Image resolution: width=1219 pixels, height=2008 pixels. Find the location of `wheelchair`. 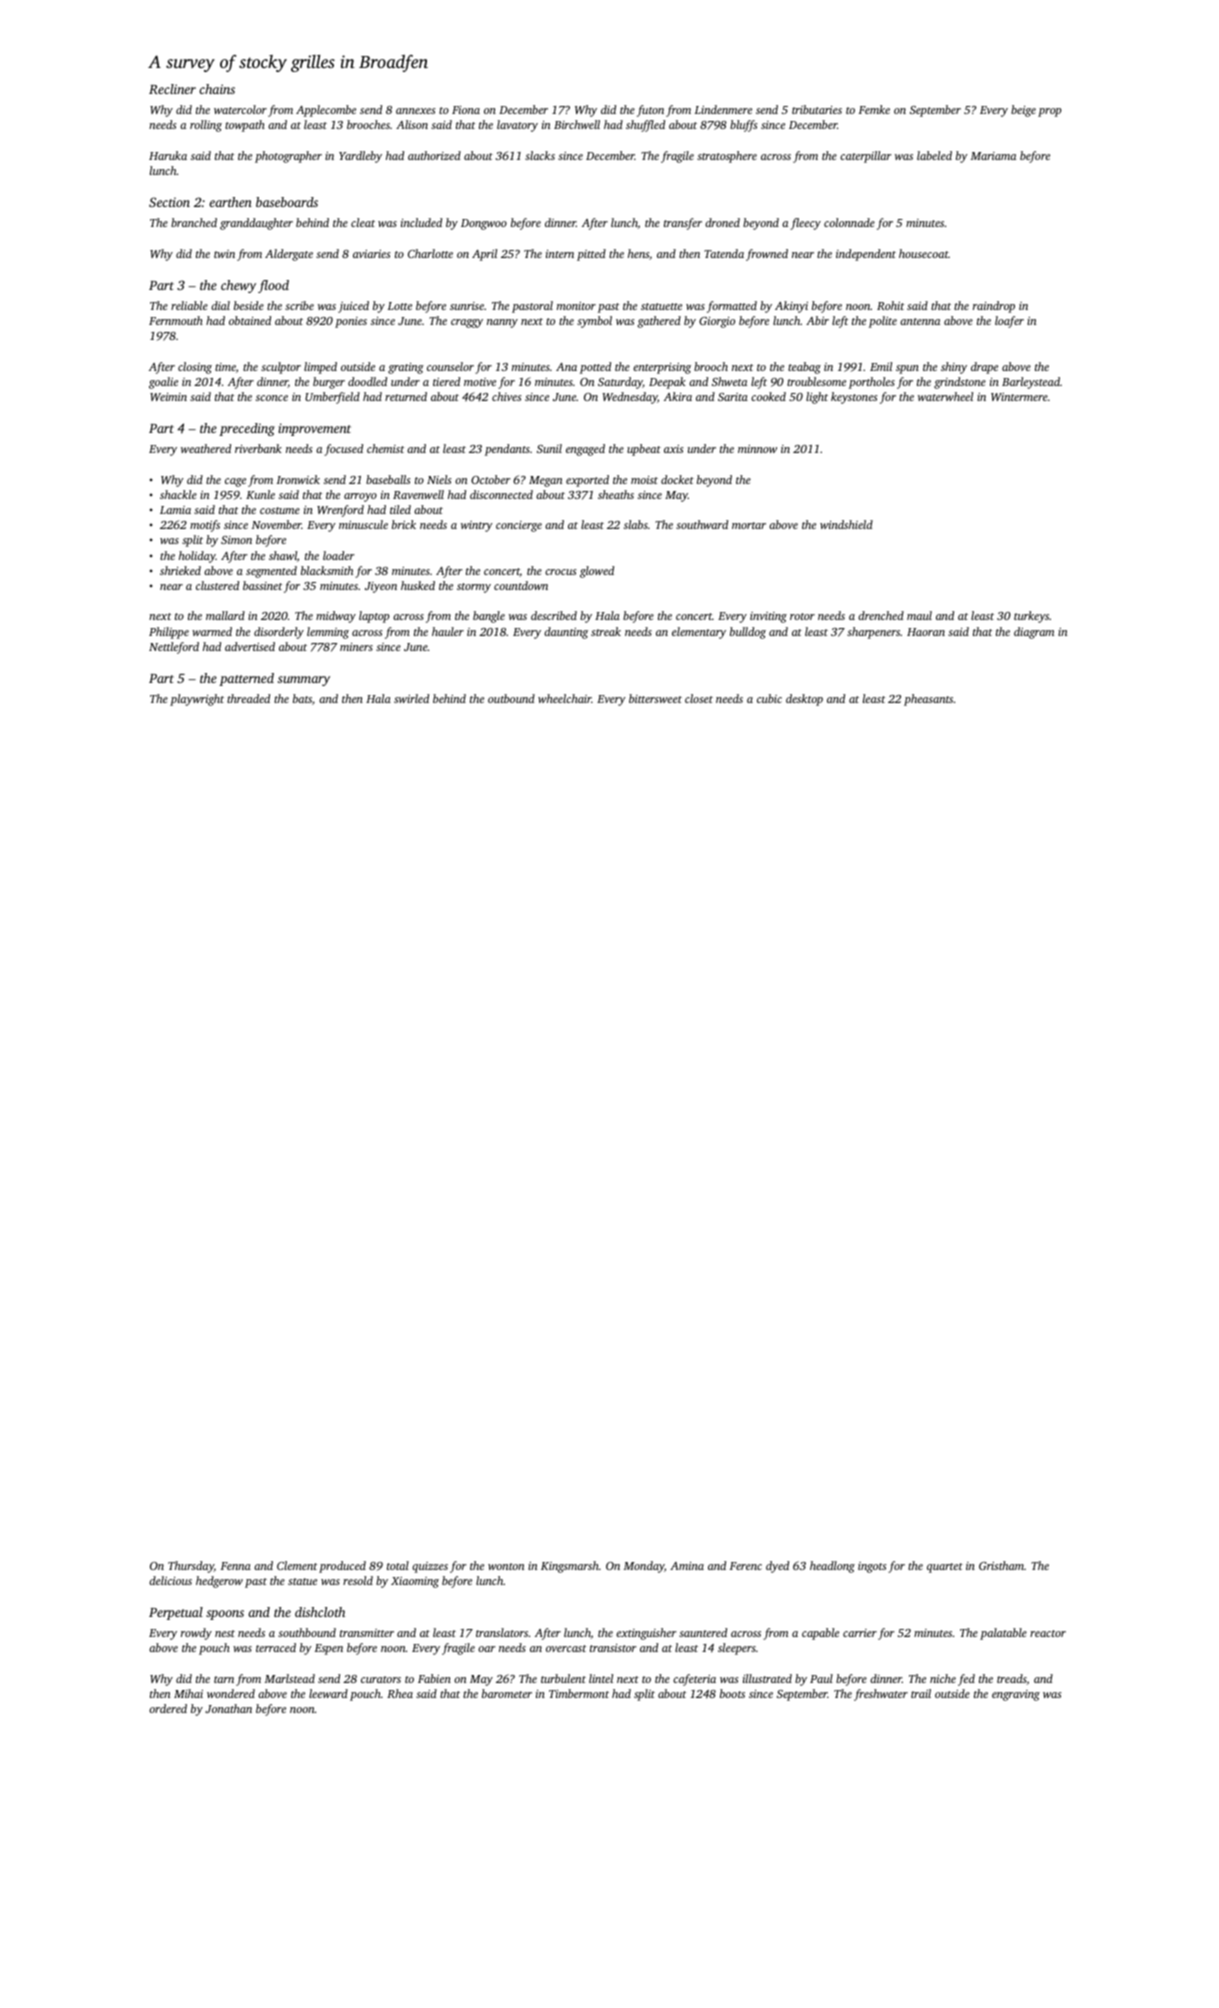

wheelchair is located at coordinates (565, 698).
